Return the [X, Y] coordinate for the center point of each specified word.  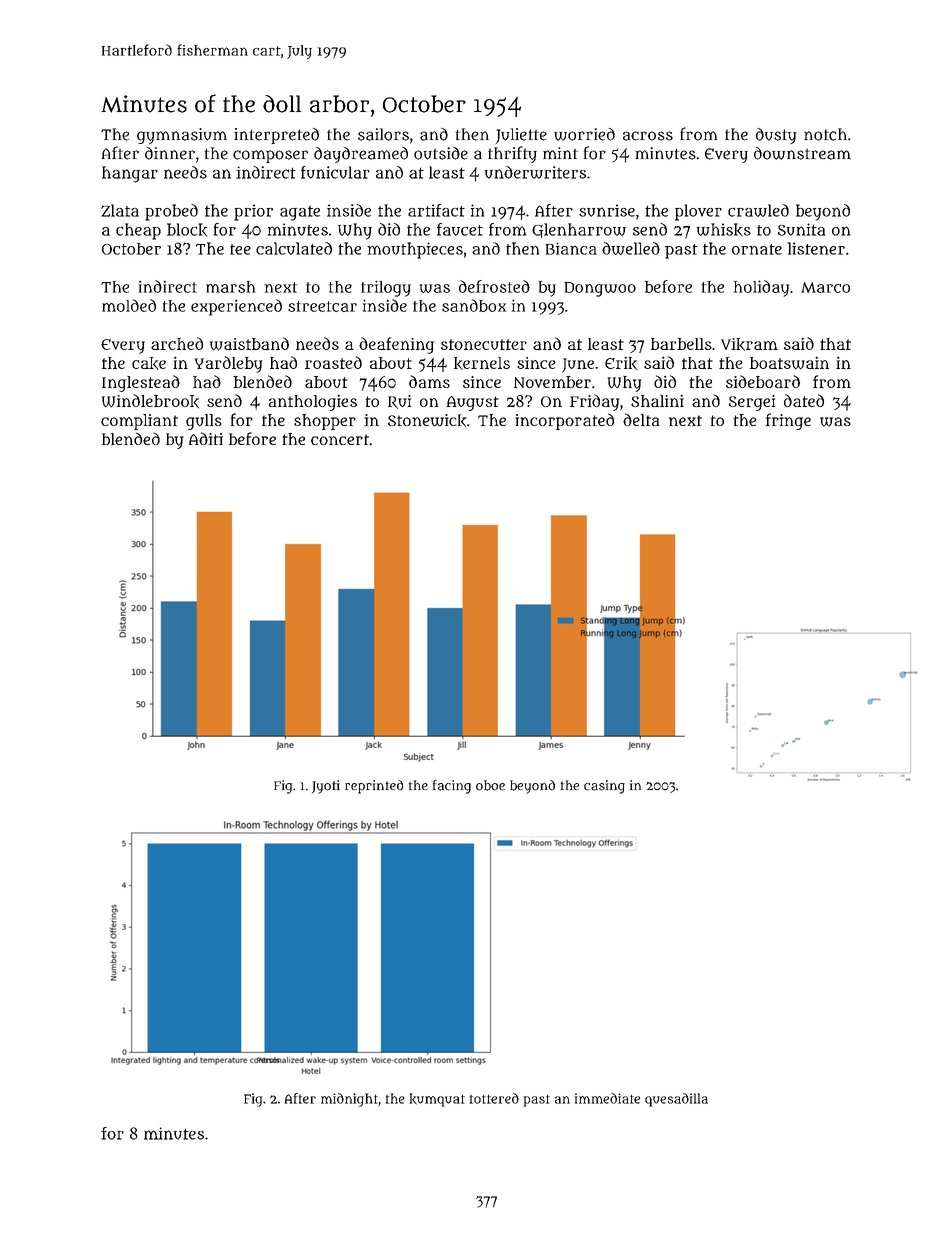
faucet [460, 229]
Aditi [206, 438]
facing [452, 787]
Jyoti [326, 787]
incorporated [564, 421]
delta [641, 419]
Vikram [749, 344]
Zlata [120, 210]
